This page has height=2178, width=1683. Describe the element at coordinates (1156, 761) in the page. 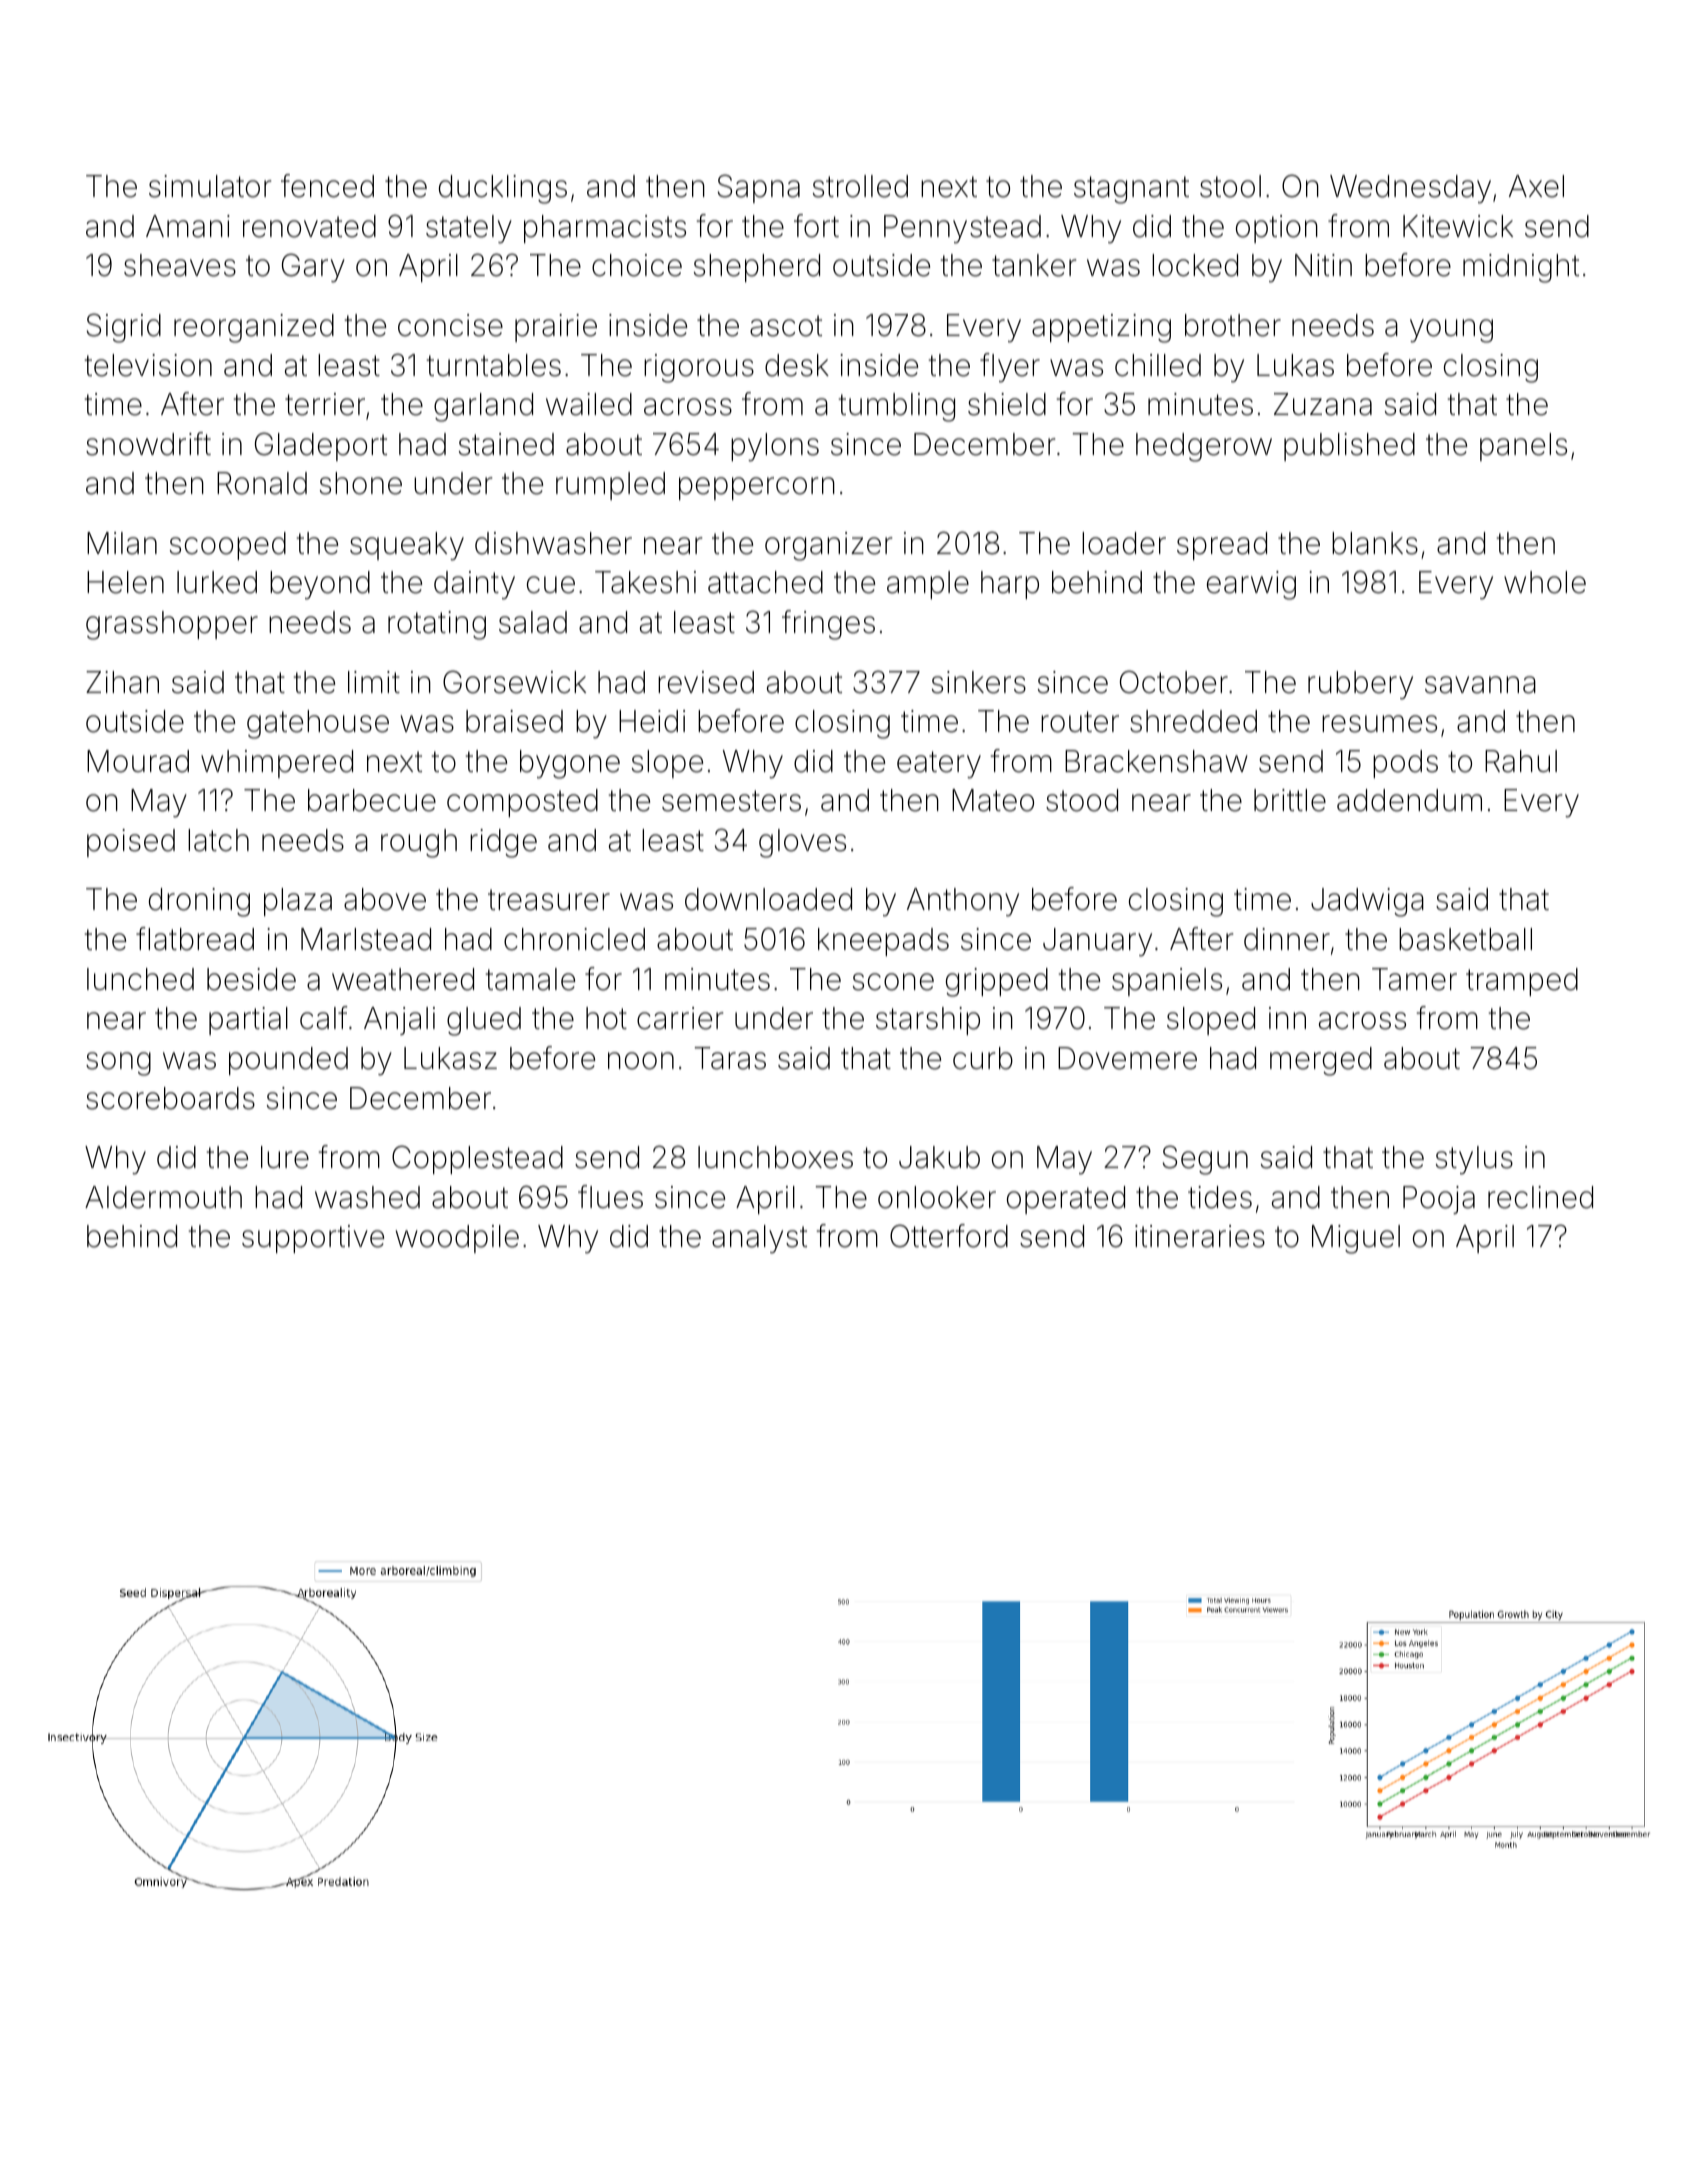

I see `Brackenshaw` at that location.
